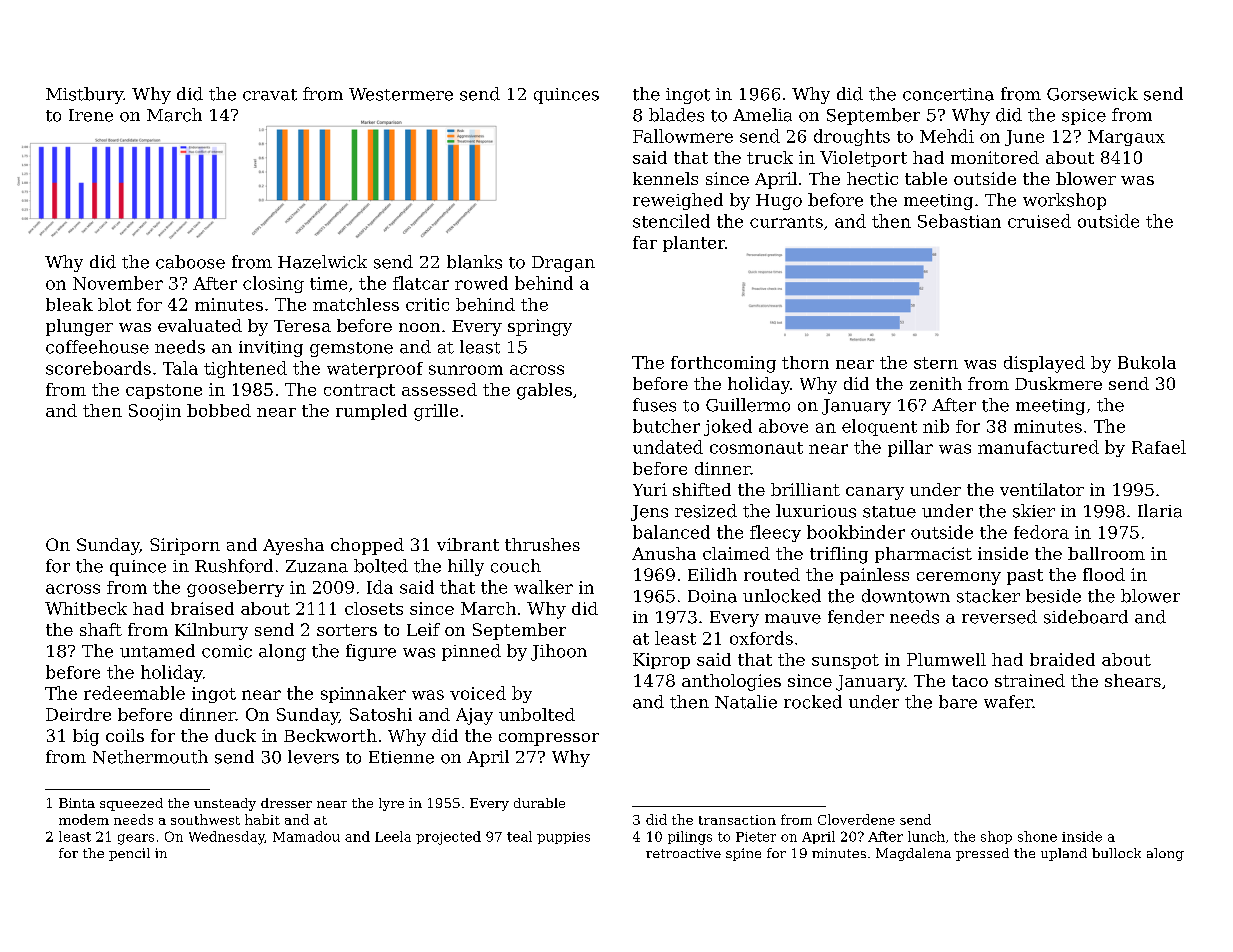 The image size is (1233, 952). Describe the element at coordinates (805, 362) in the document. I see `thorn` at that location.
